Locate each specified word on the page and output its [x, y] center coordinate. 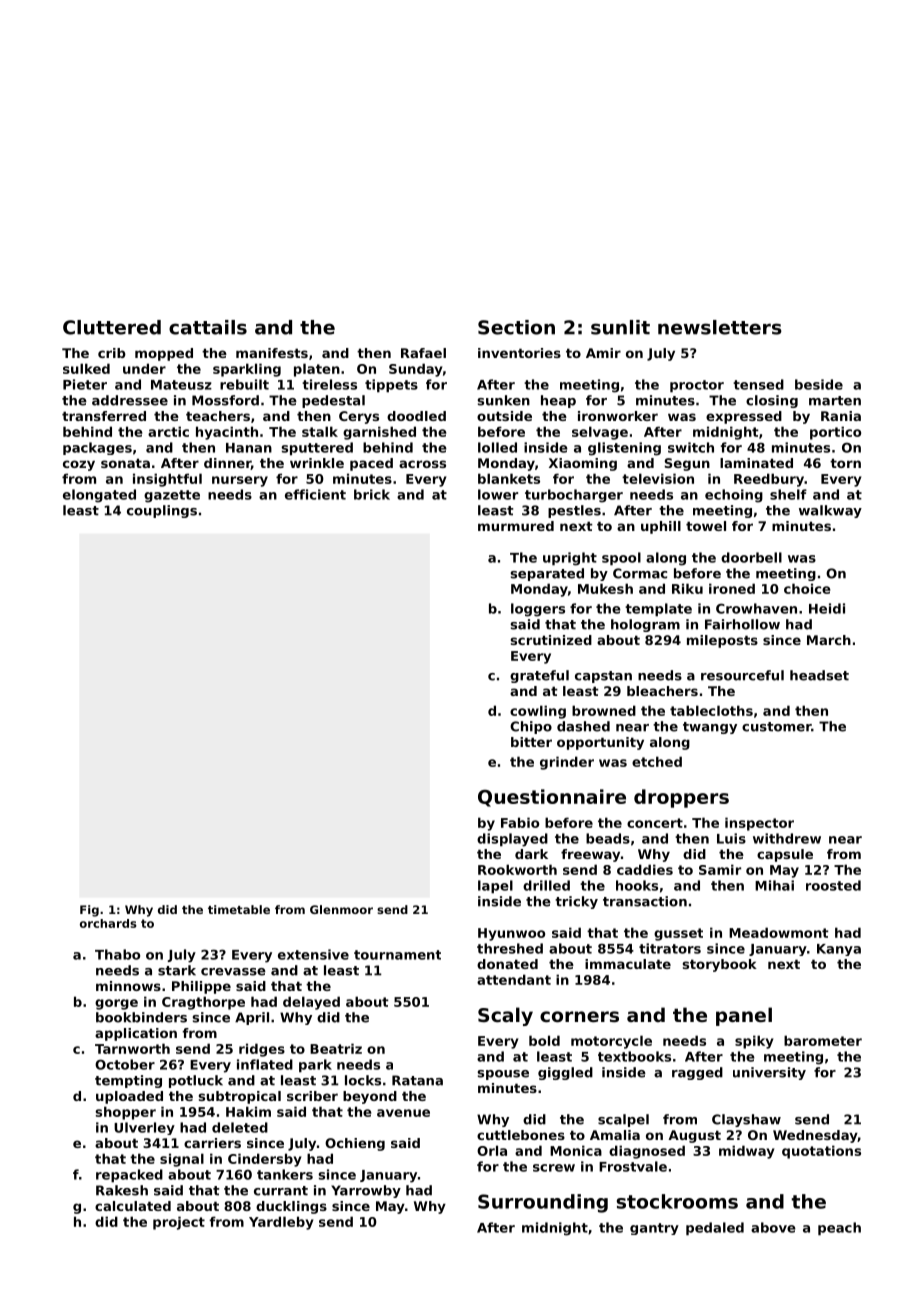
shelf [788, 494]
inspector [759, 824]
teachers [218, 416]
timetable [239, 909]
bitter [531, 742]
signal [182, 1160]
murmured [516, 526]
